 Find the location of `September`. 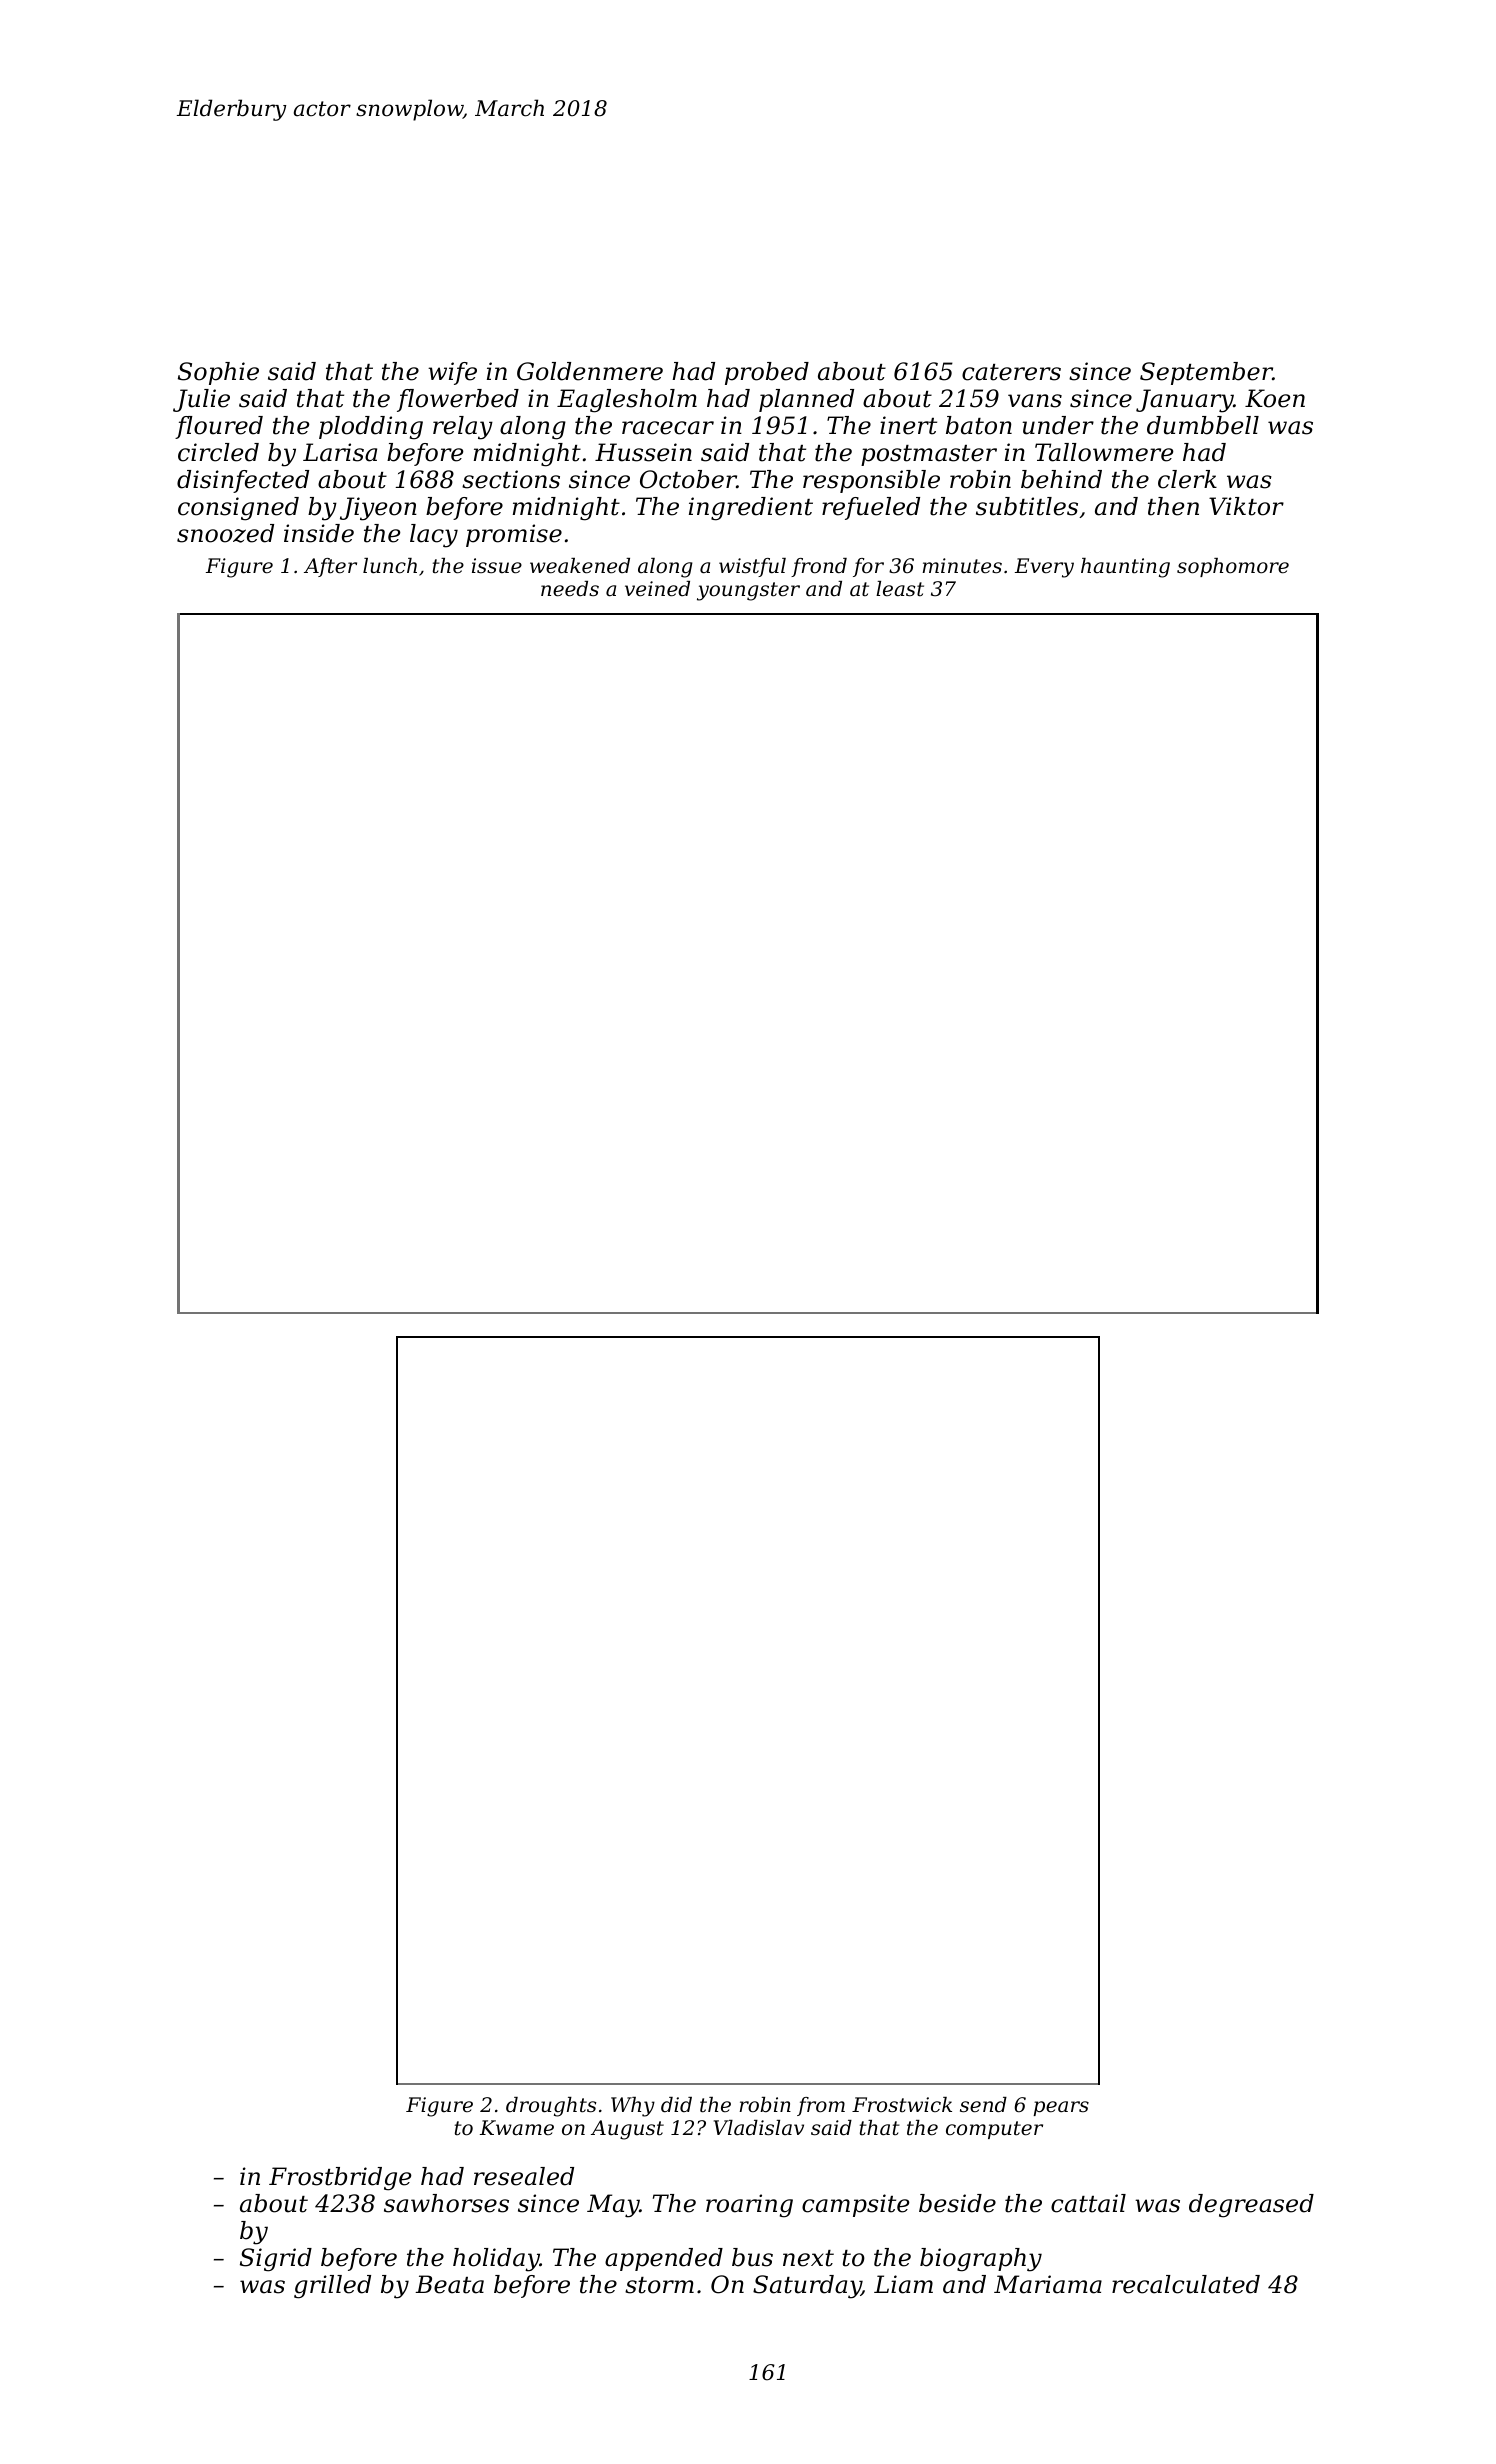

September is located at coordinates (1206, 373).
